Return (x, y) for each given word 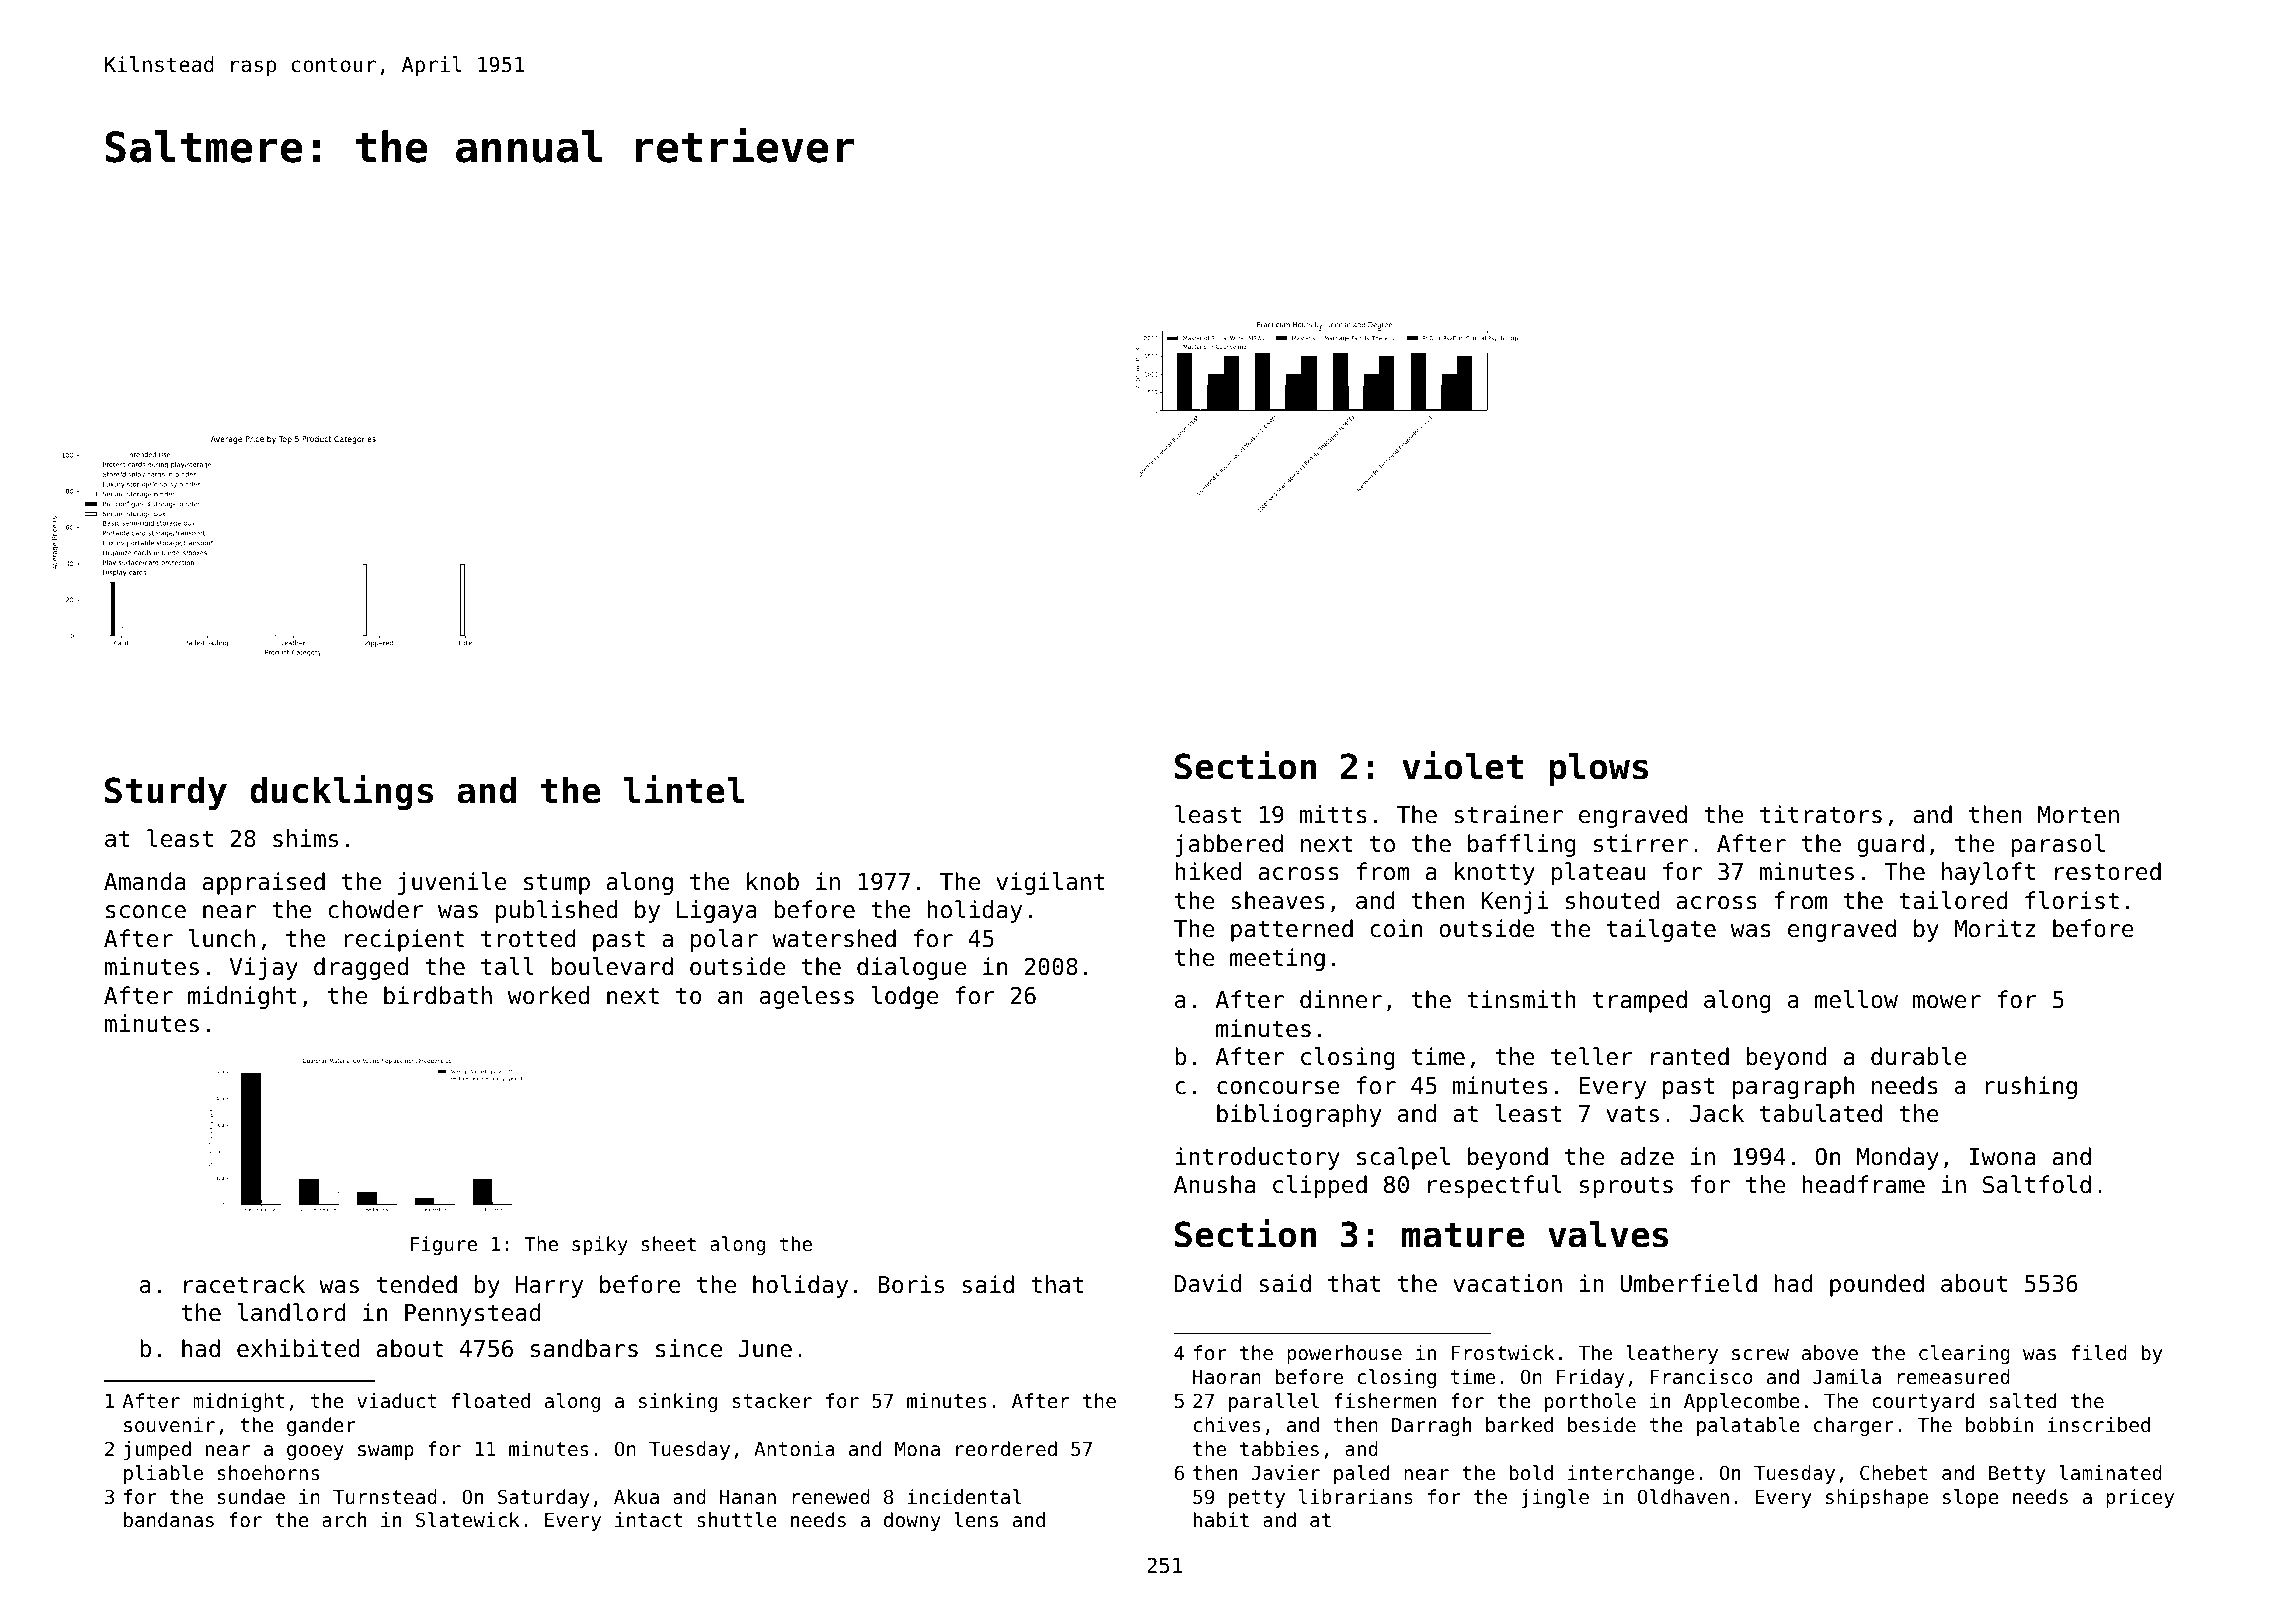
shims (305, 838)
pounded (1877, 1285)
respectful (1495, 1186)
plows (1598, 769)
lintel (684, 789)
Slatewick (468, 1519)
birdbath (438, 995)
